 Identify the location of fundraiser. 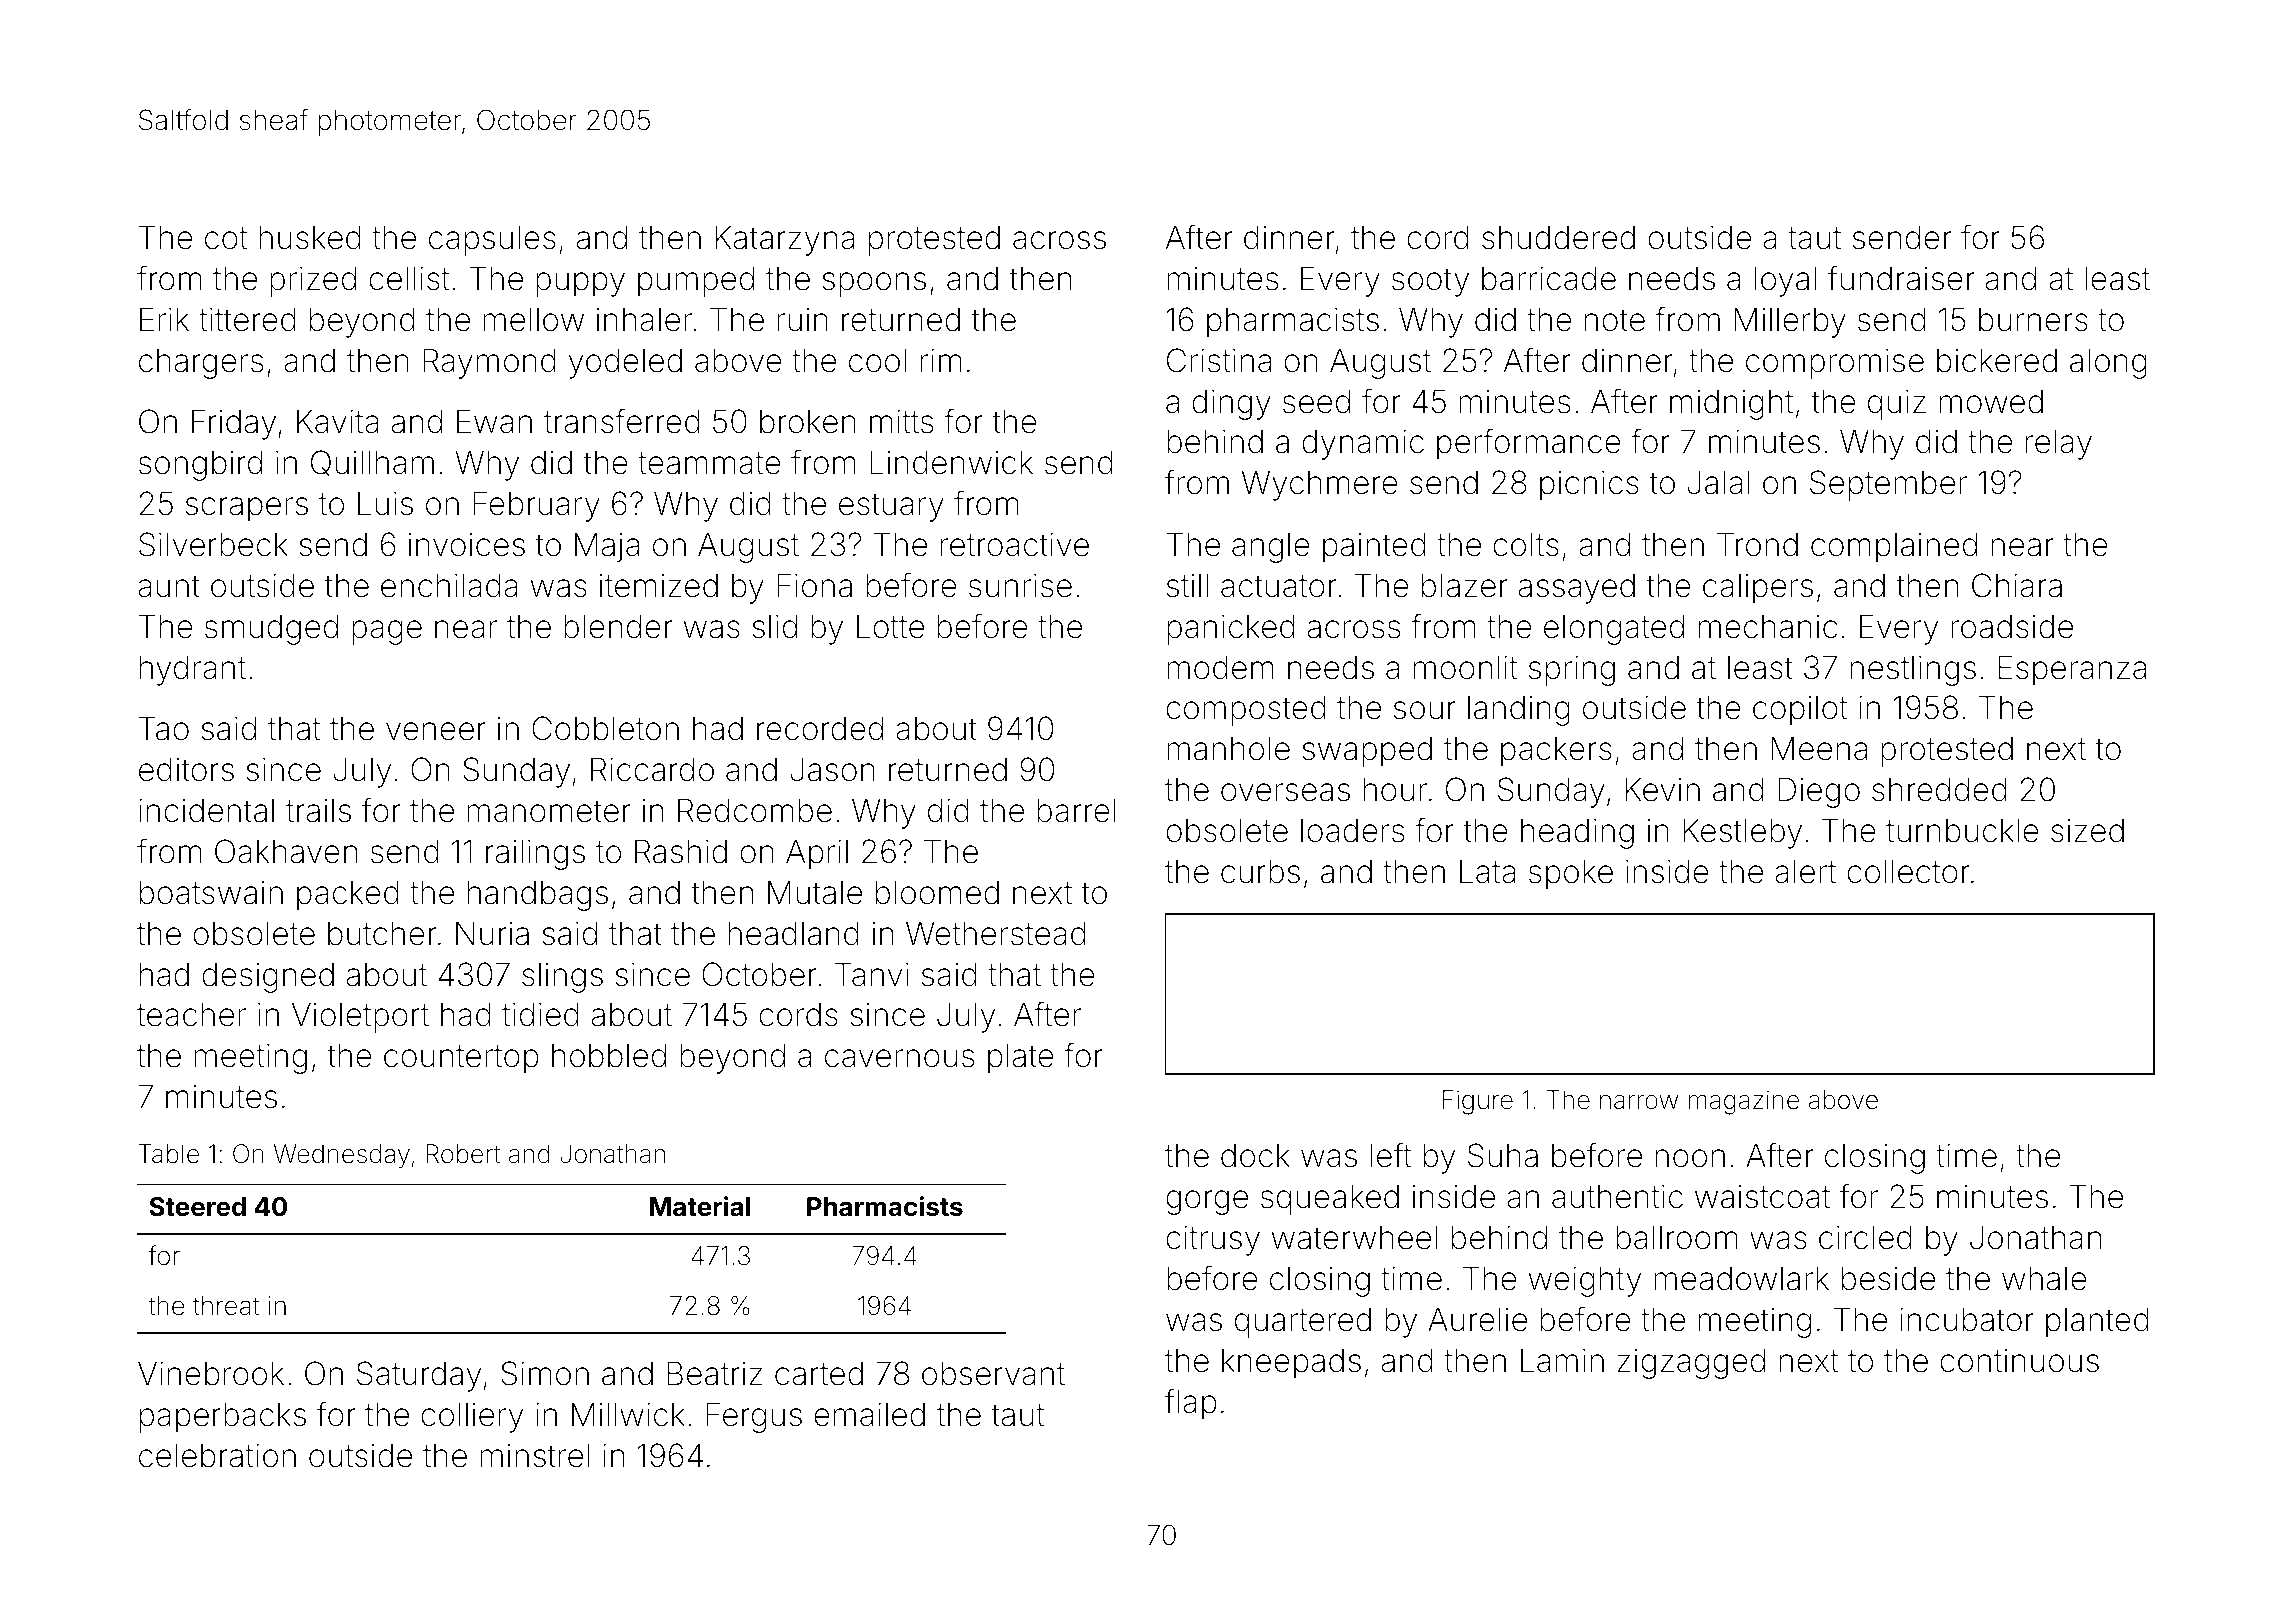
(1901, 278).
